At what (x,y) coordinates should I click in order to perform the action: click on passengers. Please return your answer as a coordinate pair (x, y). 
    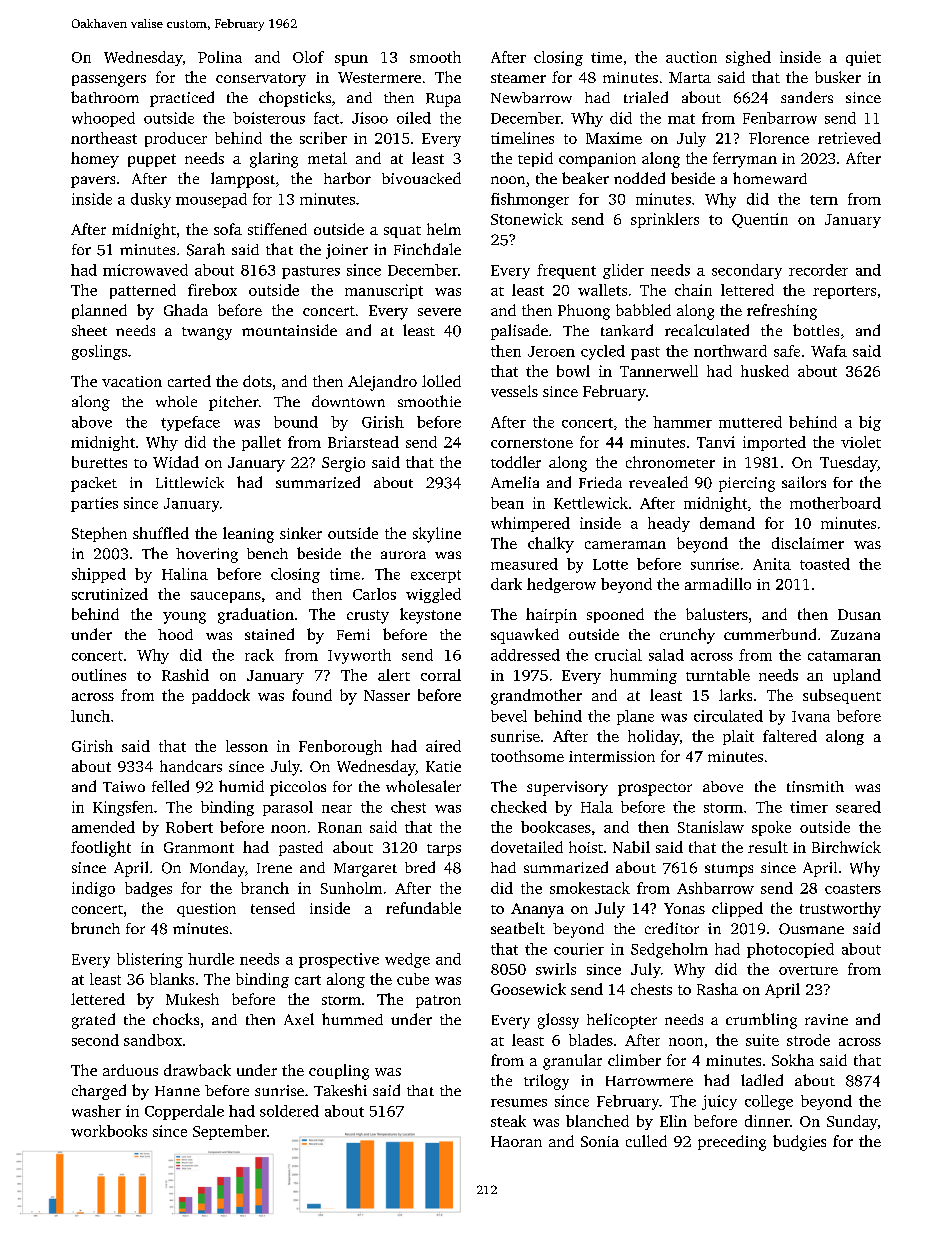
    Looking at the image, I should click on (109, 81).
